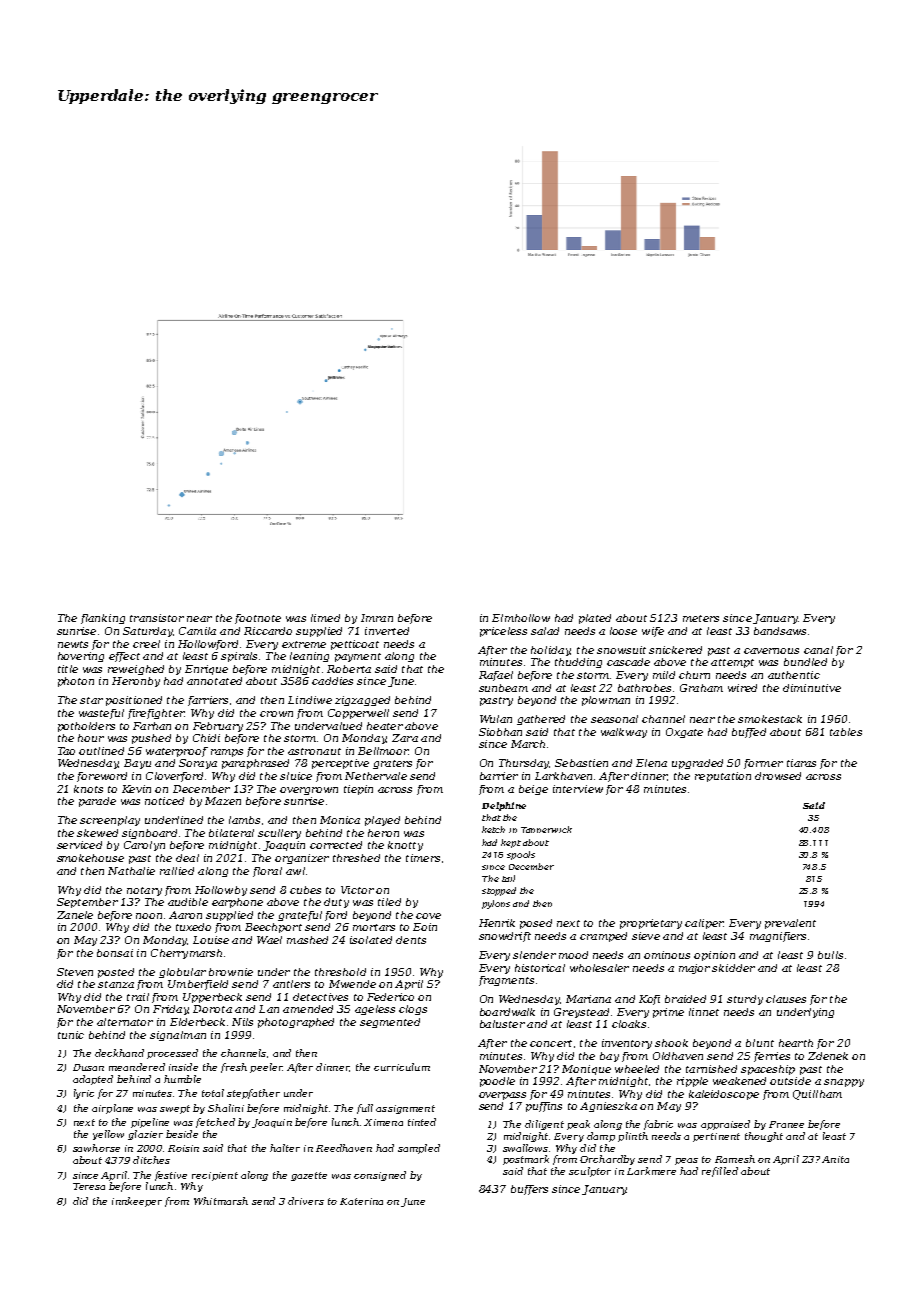 This screenshot has width=924, height=1308. What do you see at coordinates (521, 618) in the screenshot?
I see `Elmhollow` at bounding box center [521, 618].
